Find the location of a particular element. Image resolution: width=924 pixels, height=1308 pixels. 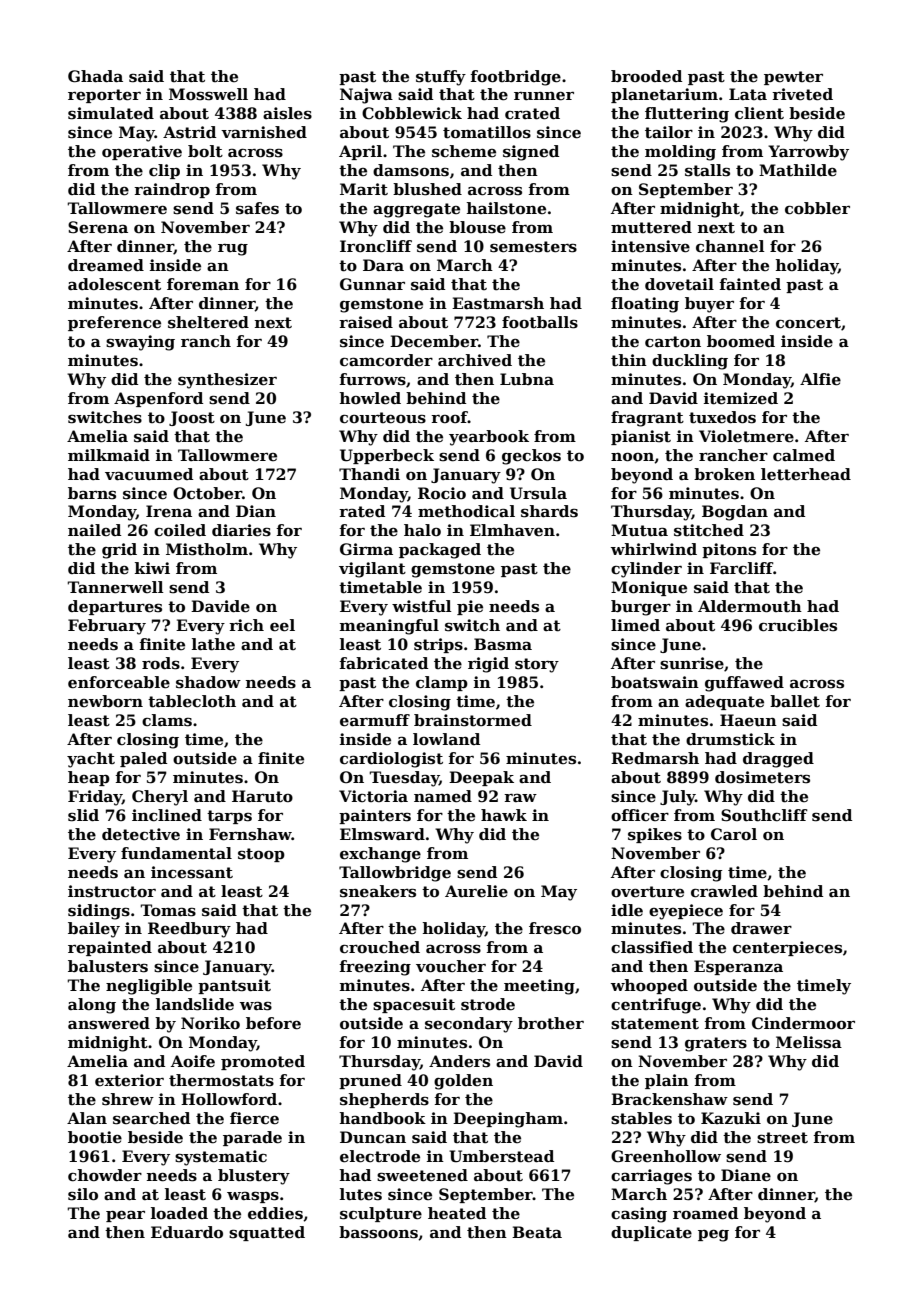

rich is located at coordinates (246, 625).
